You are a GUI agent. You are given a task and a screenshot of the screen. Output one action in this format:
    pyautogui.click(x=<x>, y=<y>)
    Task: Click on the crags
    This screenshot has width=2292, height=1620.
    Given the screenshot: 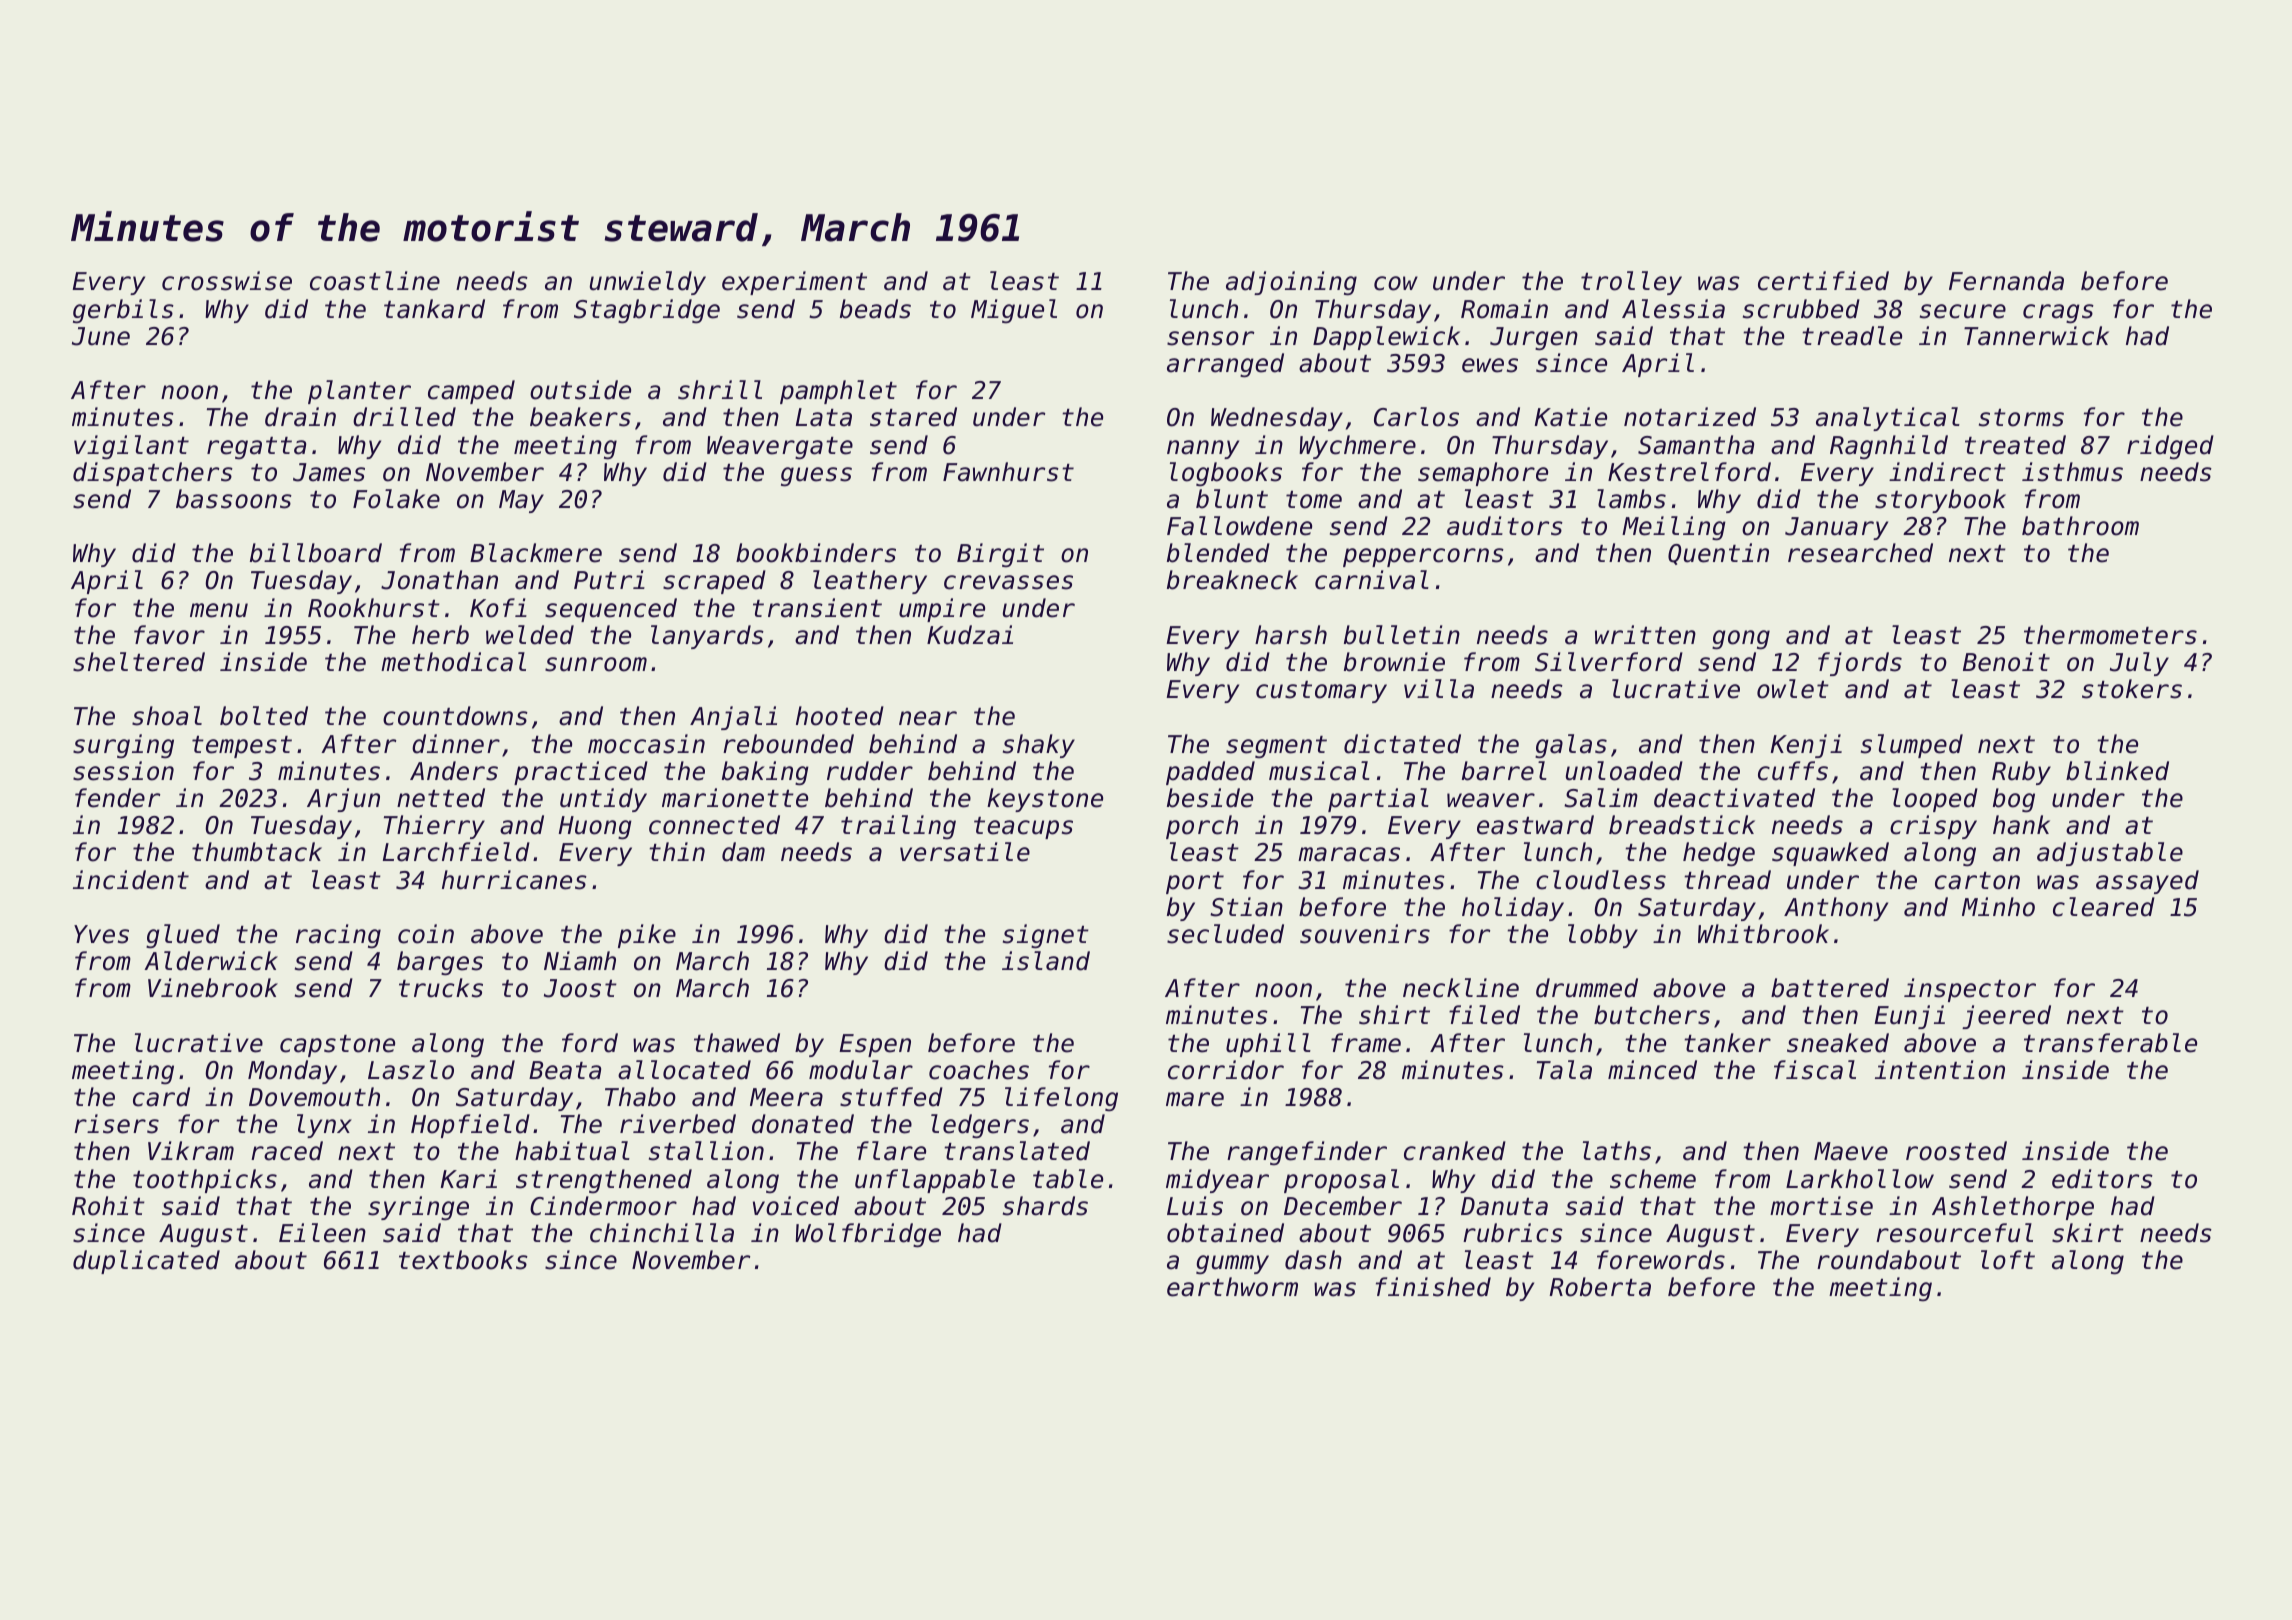 What is the action you would take?
    pyautogui.click(x=2058, y=313)
